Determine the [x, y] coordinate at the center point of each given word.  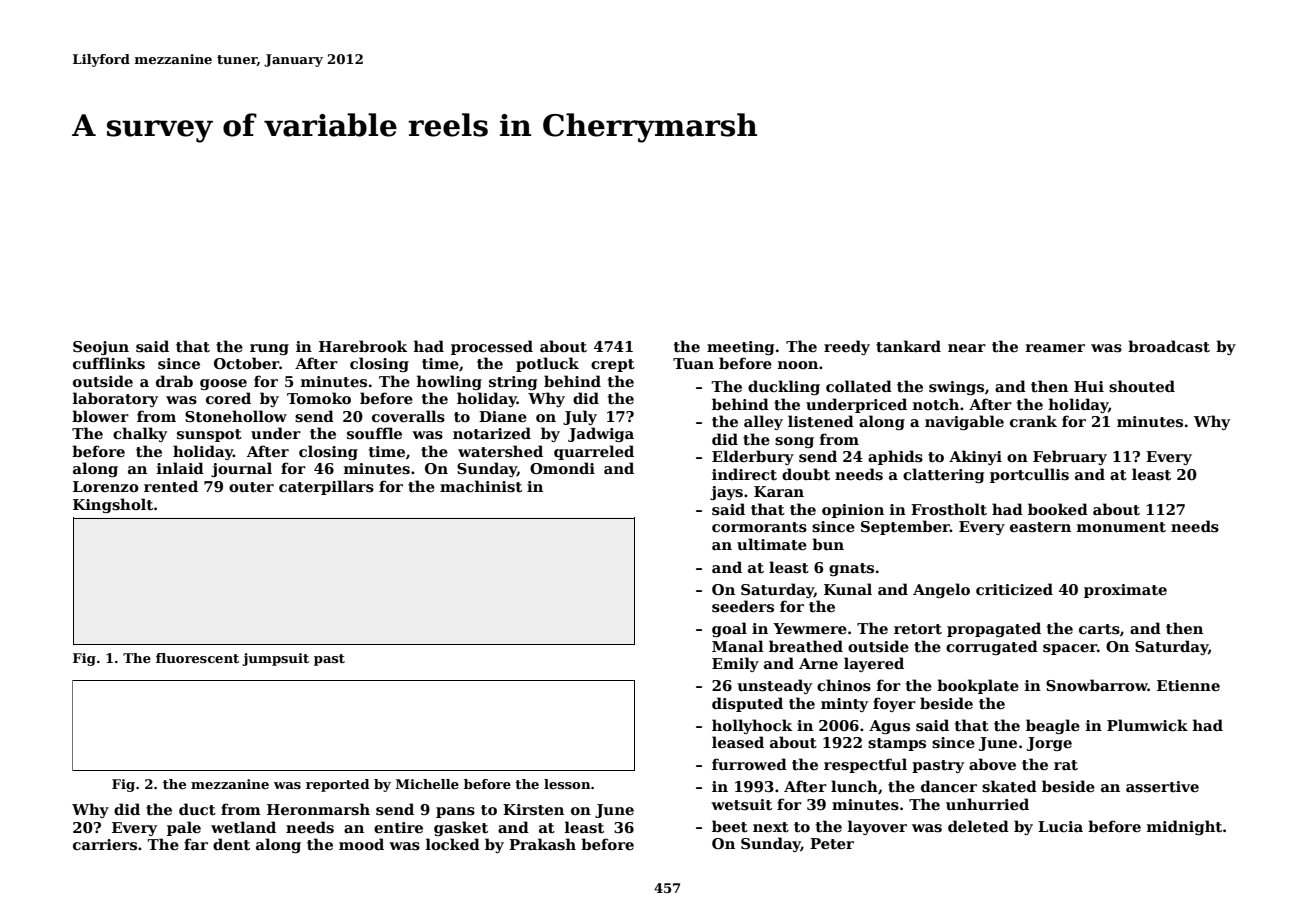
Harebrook [363, 346]
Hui [1089, 386]
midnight [1184, 827]
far [196, 844]
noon [798, 365]
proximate [1125, 591]
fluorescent [197, 658]
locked [453, 844]
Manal [738, 646]
